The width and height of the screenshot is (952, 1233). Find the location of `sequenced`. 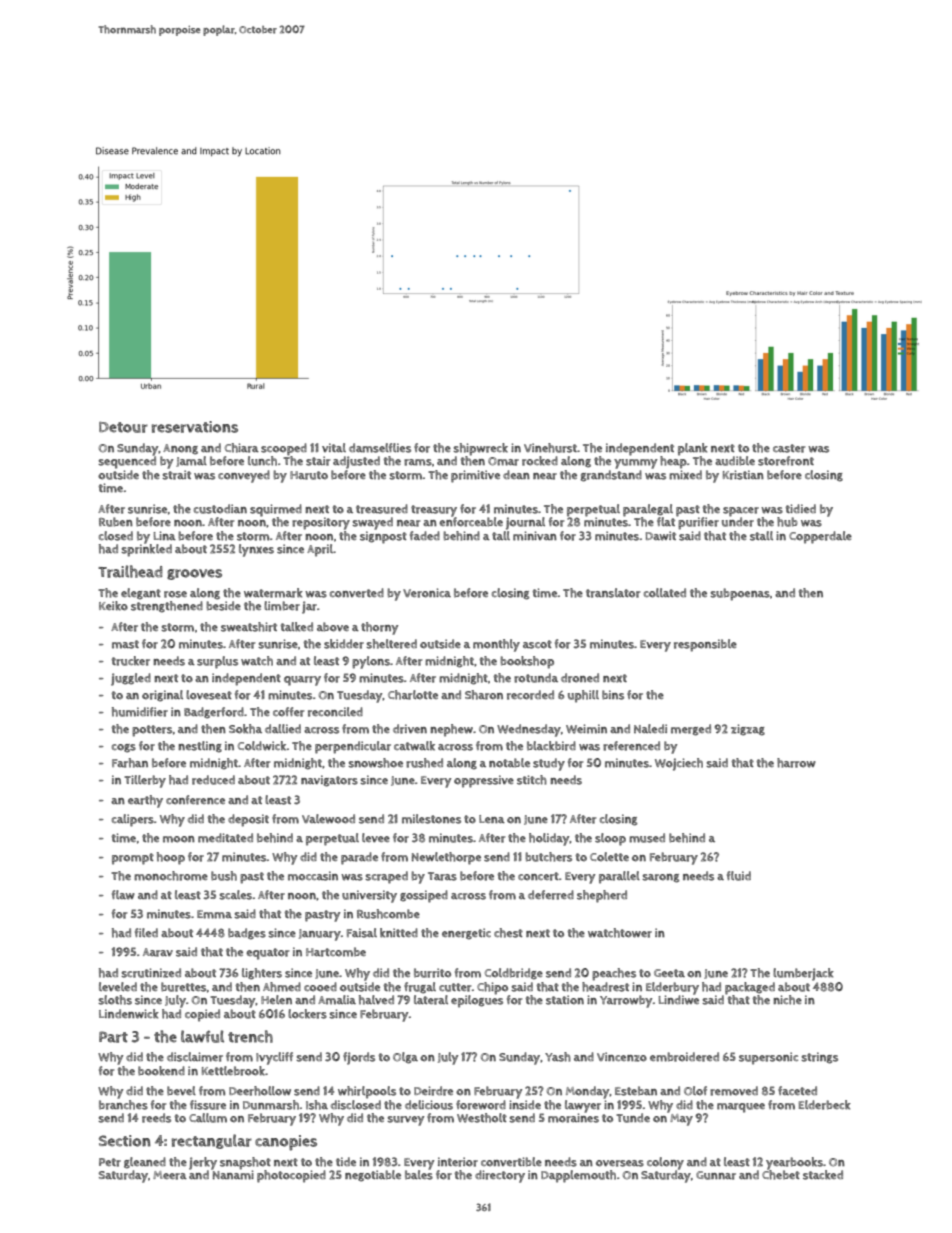

sequenced is located at coordinates (127, 462).
